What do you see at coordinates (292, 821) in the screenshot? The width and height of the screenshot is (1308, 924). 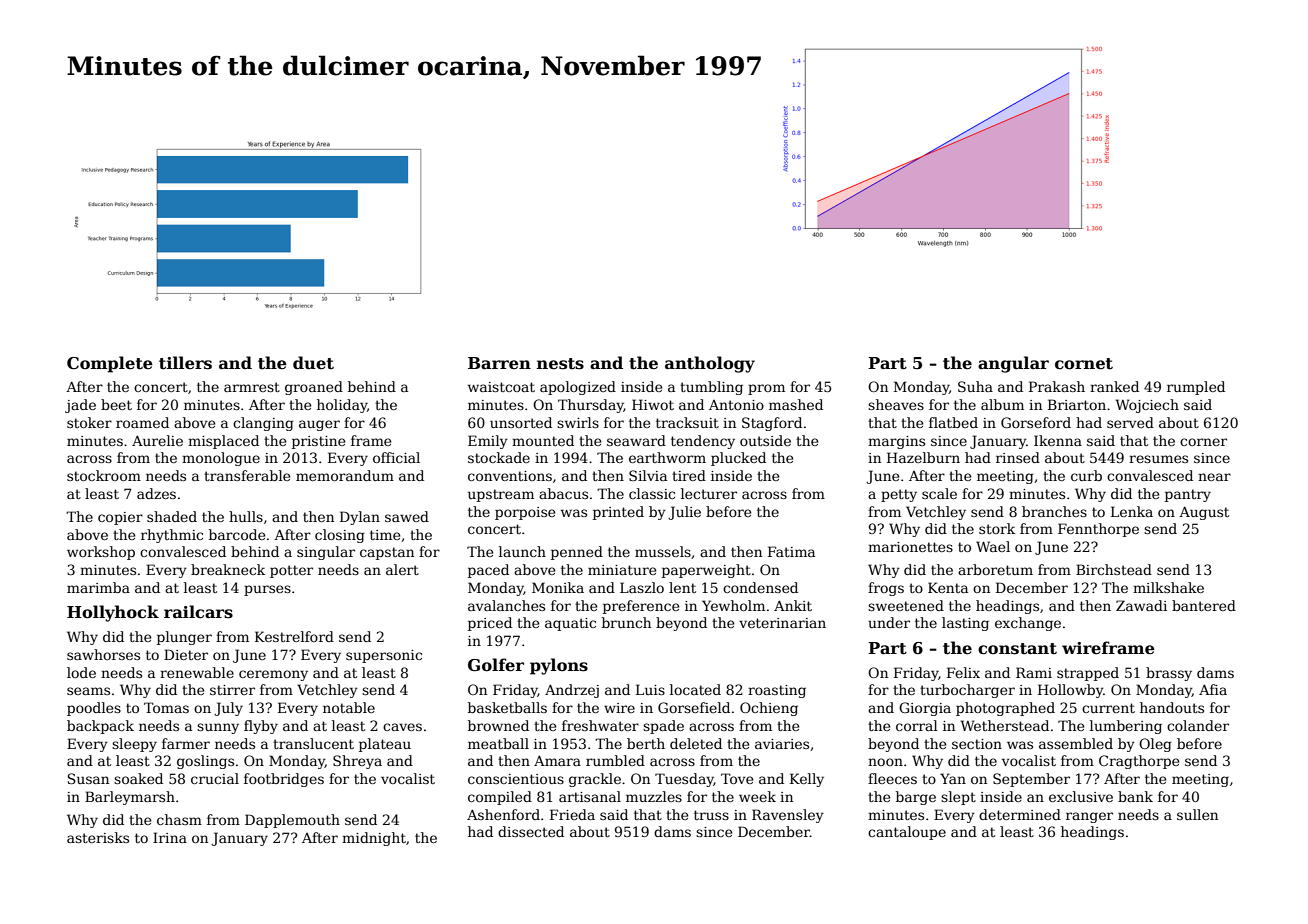 I see `Dapplemouth` at bounding box center [292, 821].
